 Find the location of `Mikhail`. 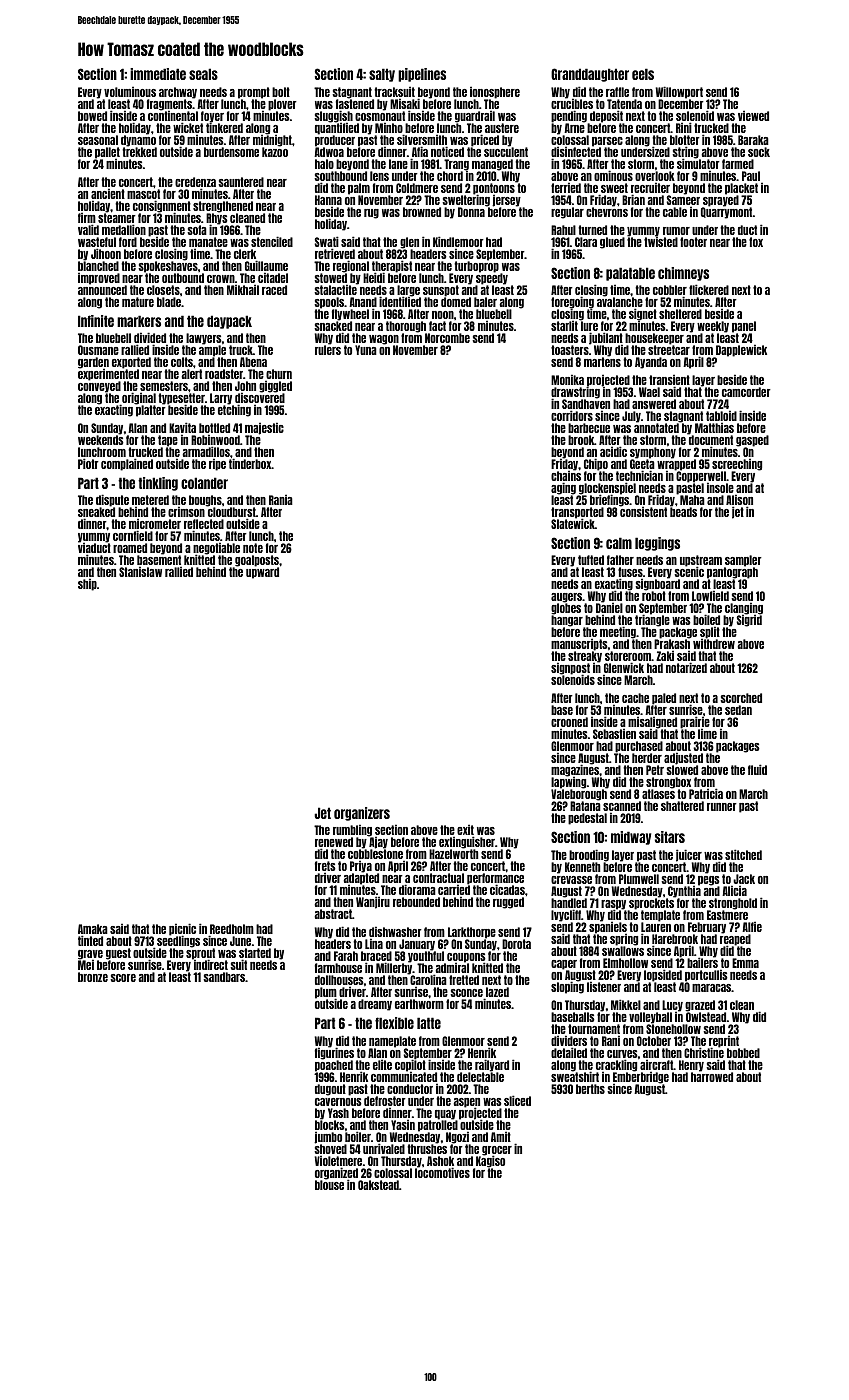

Mikhail is located at coordinates (243, 289).
